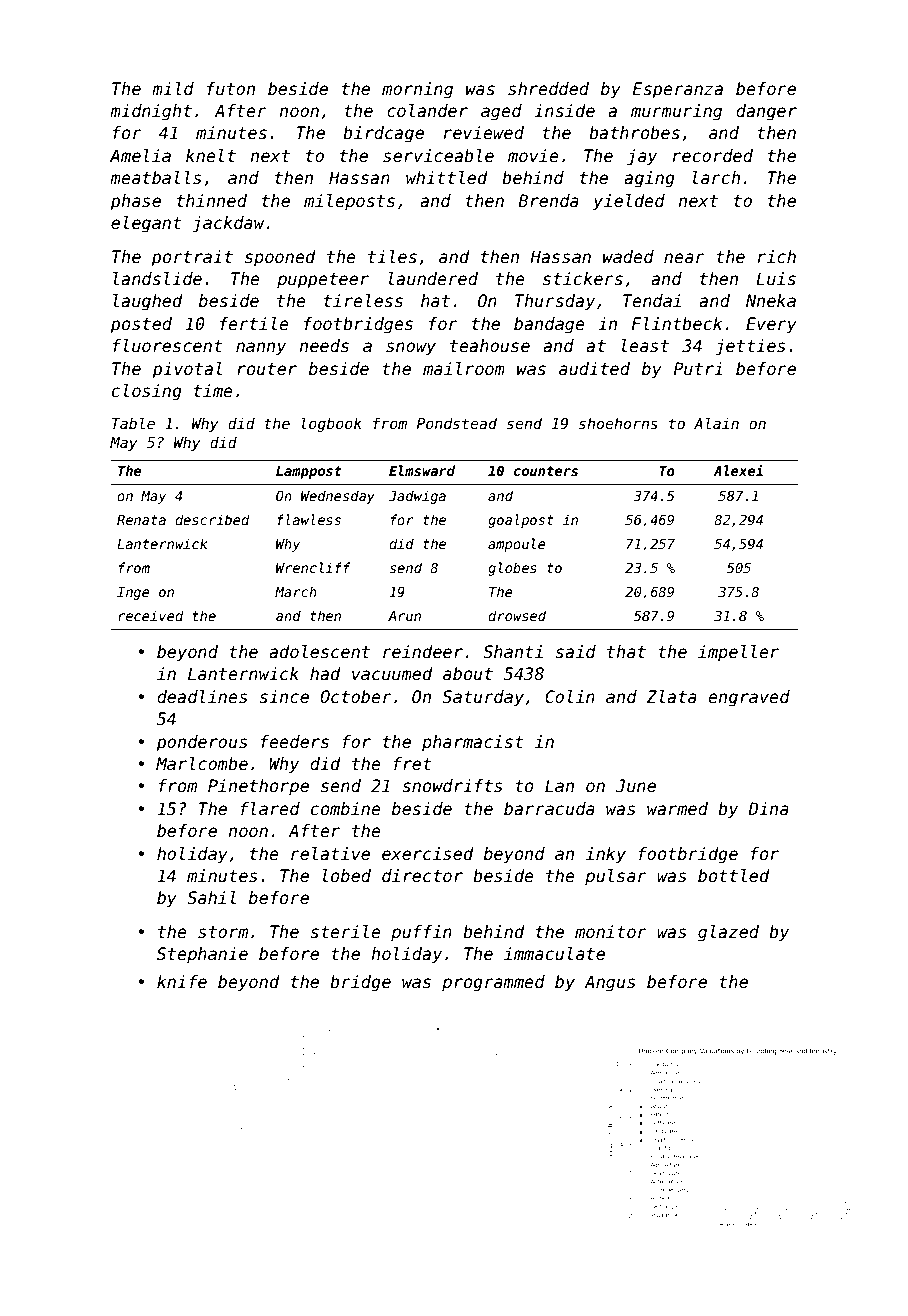 The width and height of the screenshot is (908, 1316). Describe the element at coordinates (626, 652) in the screenshot. I see `that` at that location.
